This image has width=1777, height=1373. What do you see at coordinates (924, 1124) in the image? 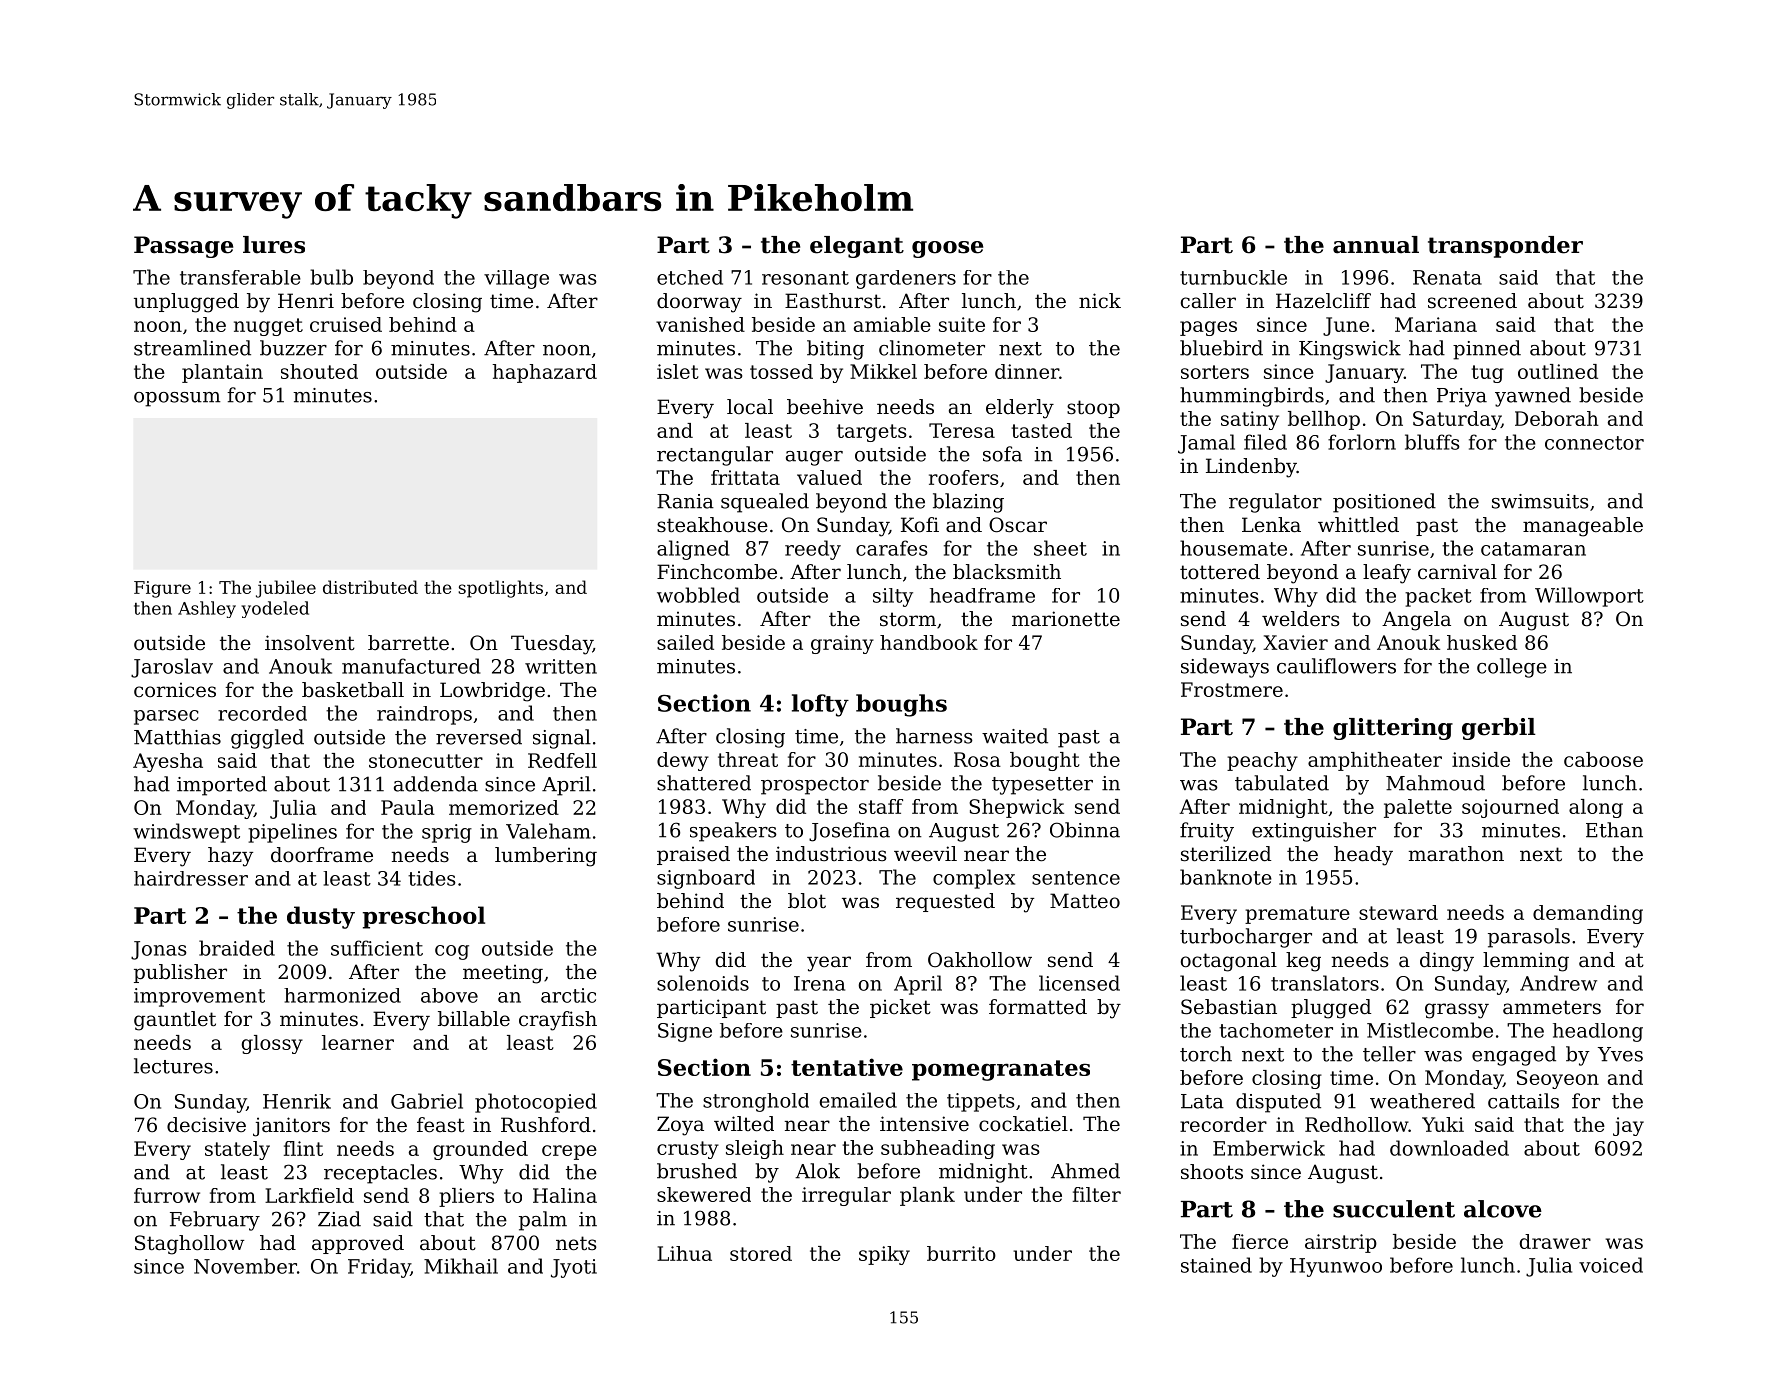
I see `intensive` at bounding box center [924, 1124].
